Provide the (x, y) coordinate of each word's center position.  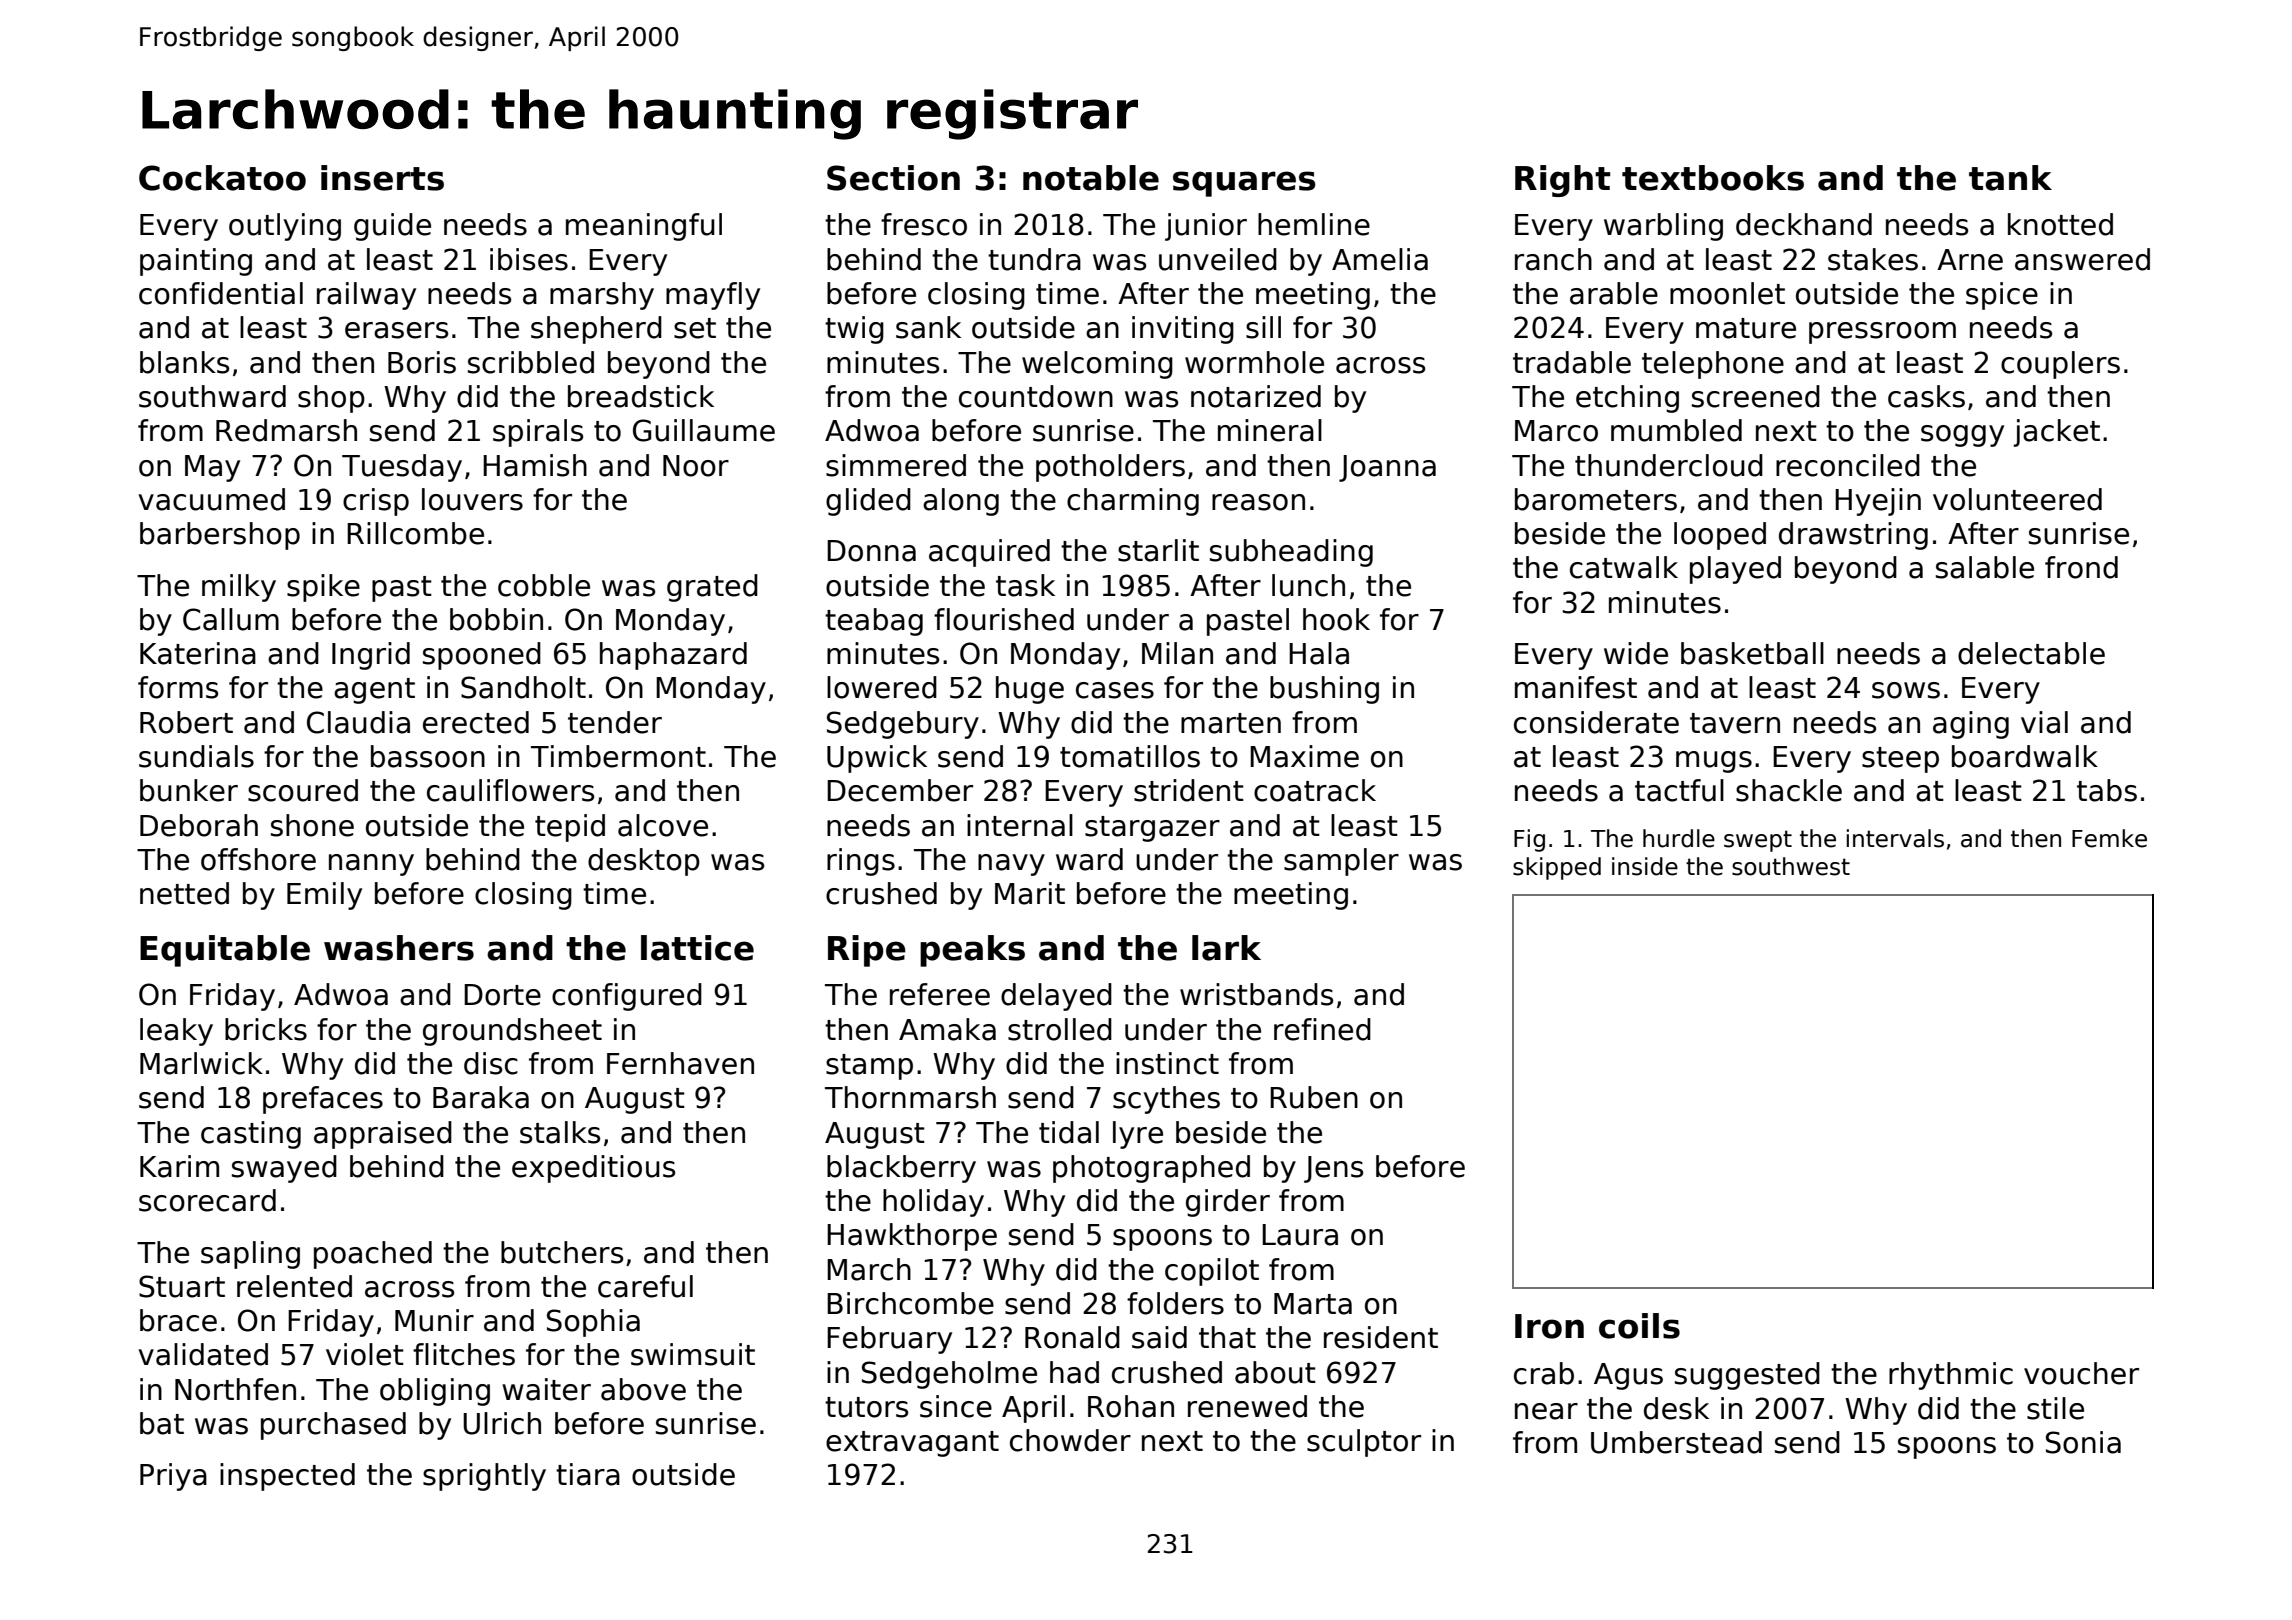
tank (2010, 178)
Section (893, 178)
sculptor (1364, 1443)
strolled (1060, 1029)
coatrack (1315, 790)
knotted (2060, 224)
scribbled (531, 362)
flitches (464, 1354)
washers (399, 948)
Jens (1333, 1169)
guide (392, 227)
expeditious (593, 1169)
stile (2055, 1408)
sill (1263, 327)
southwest (1791, 866)
